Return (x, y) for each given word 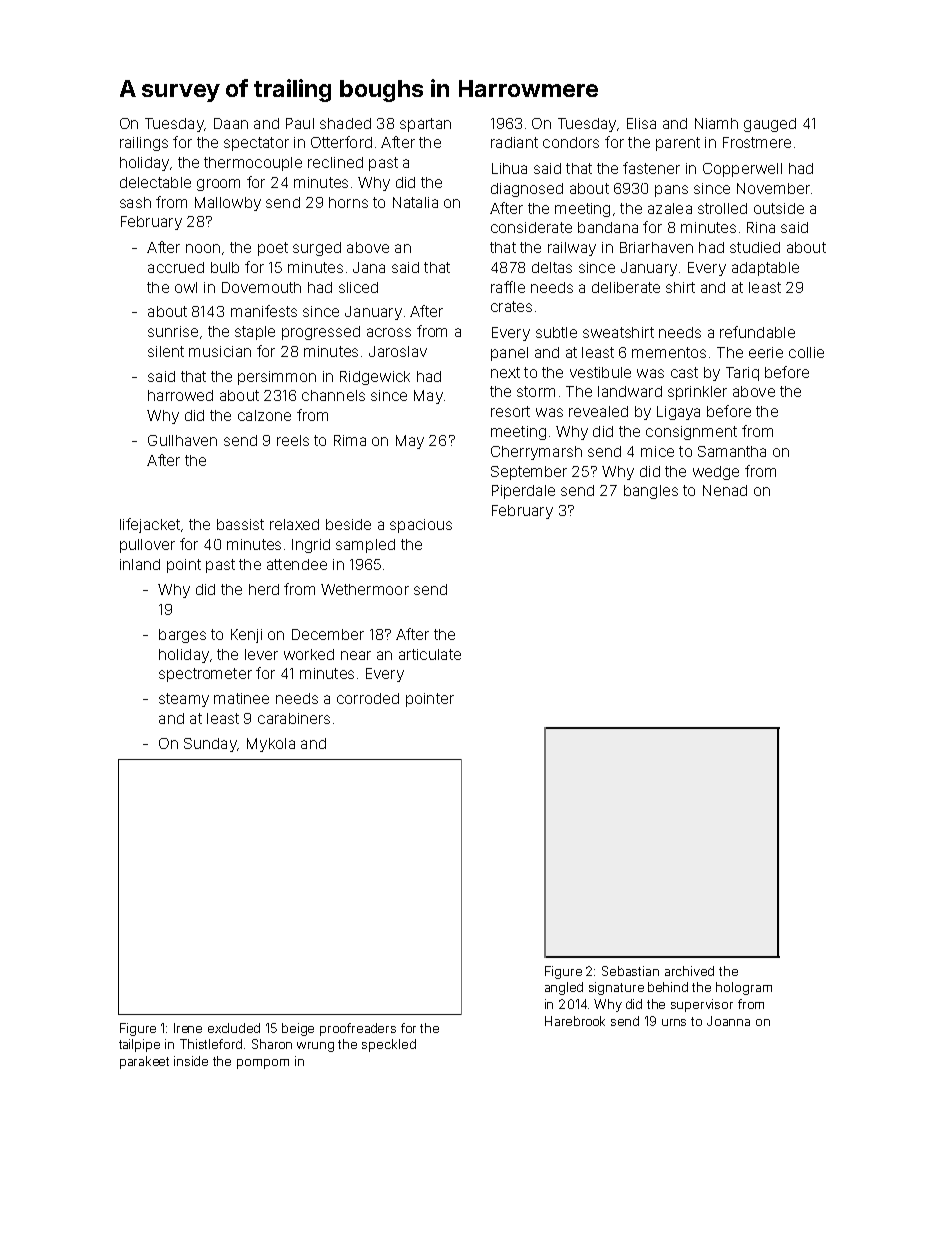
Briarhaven (656, 247)
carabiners (294, 718)
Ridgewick (375, 378)
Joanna (728, 1021)
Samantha (732, 451)
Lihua (509, 168)
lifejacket (150, 525)
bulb (225, 267)
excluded (234, 1028)
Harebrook (575, 1021)
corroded (368, 698)
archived (689, 971)
